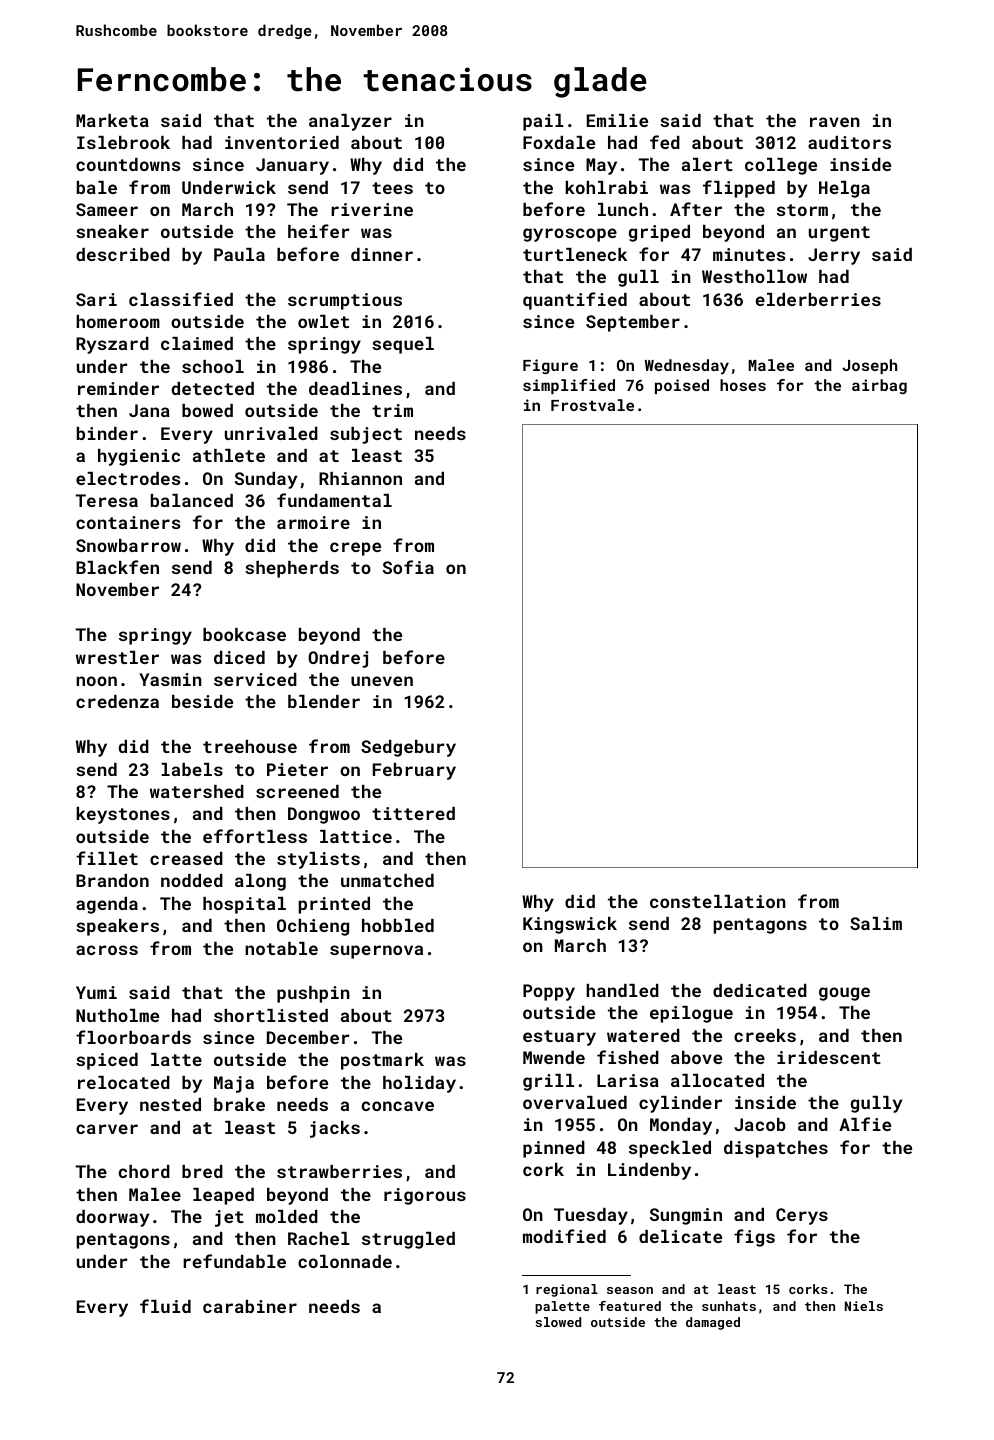 This screenshot has height=1440, width=994. What do you see at coordinates (570, 235) in the screenshot?
I see `gyroscope` at bounding box center [570, 235].
